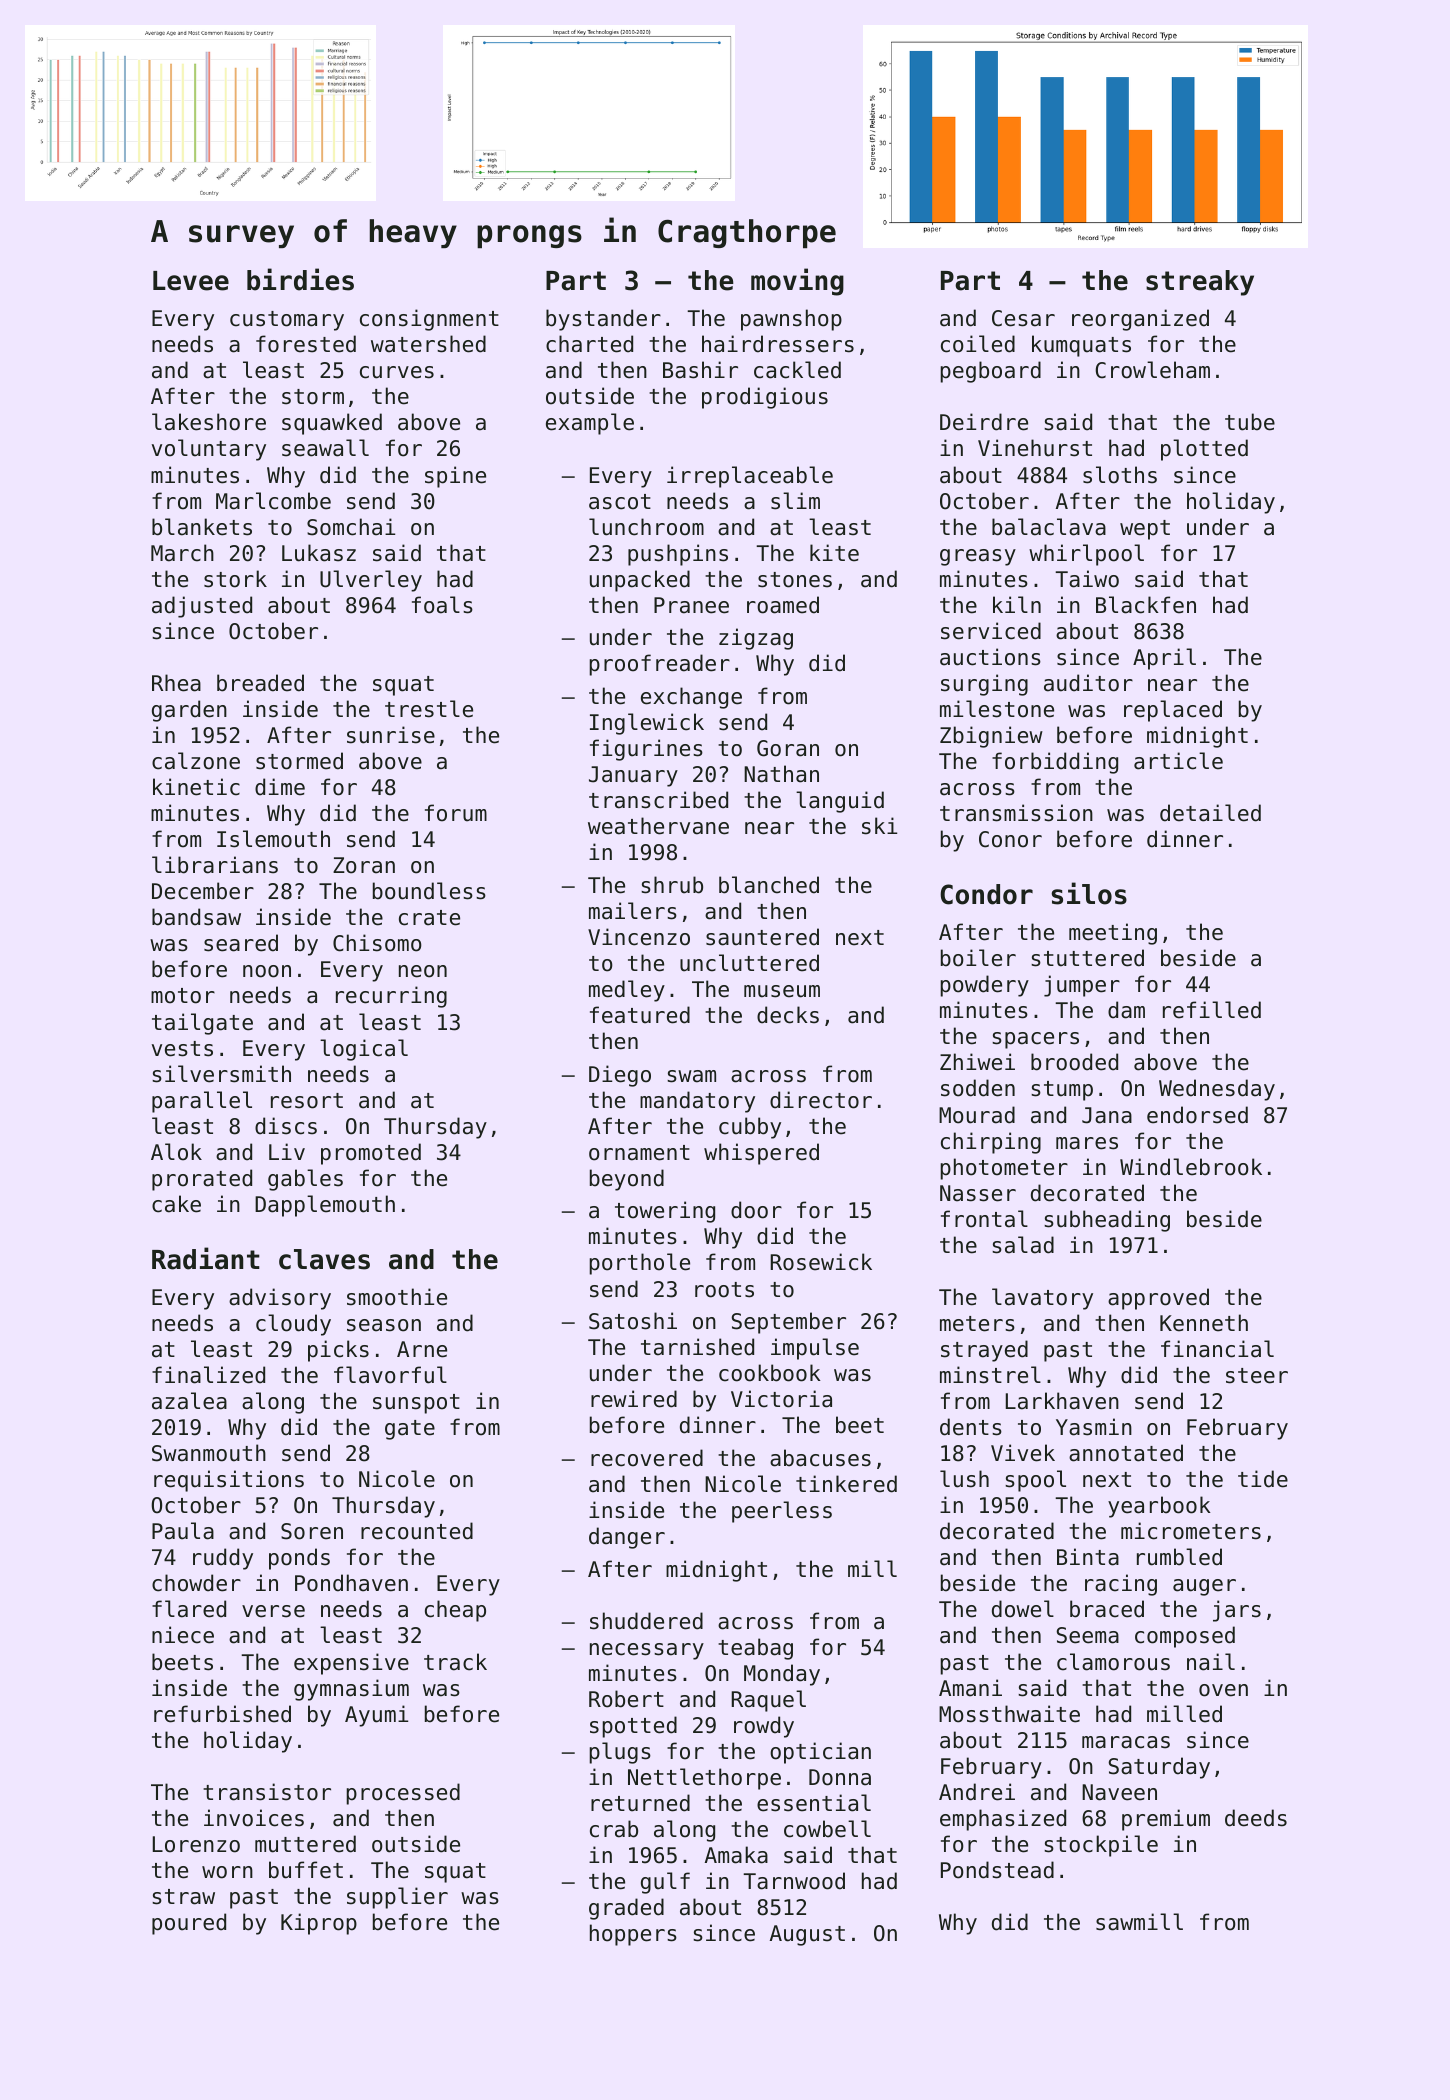 The height and width of the screenshot is (2100, 1450). I want to click on director, so click(821, 1100).
